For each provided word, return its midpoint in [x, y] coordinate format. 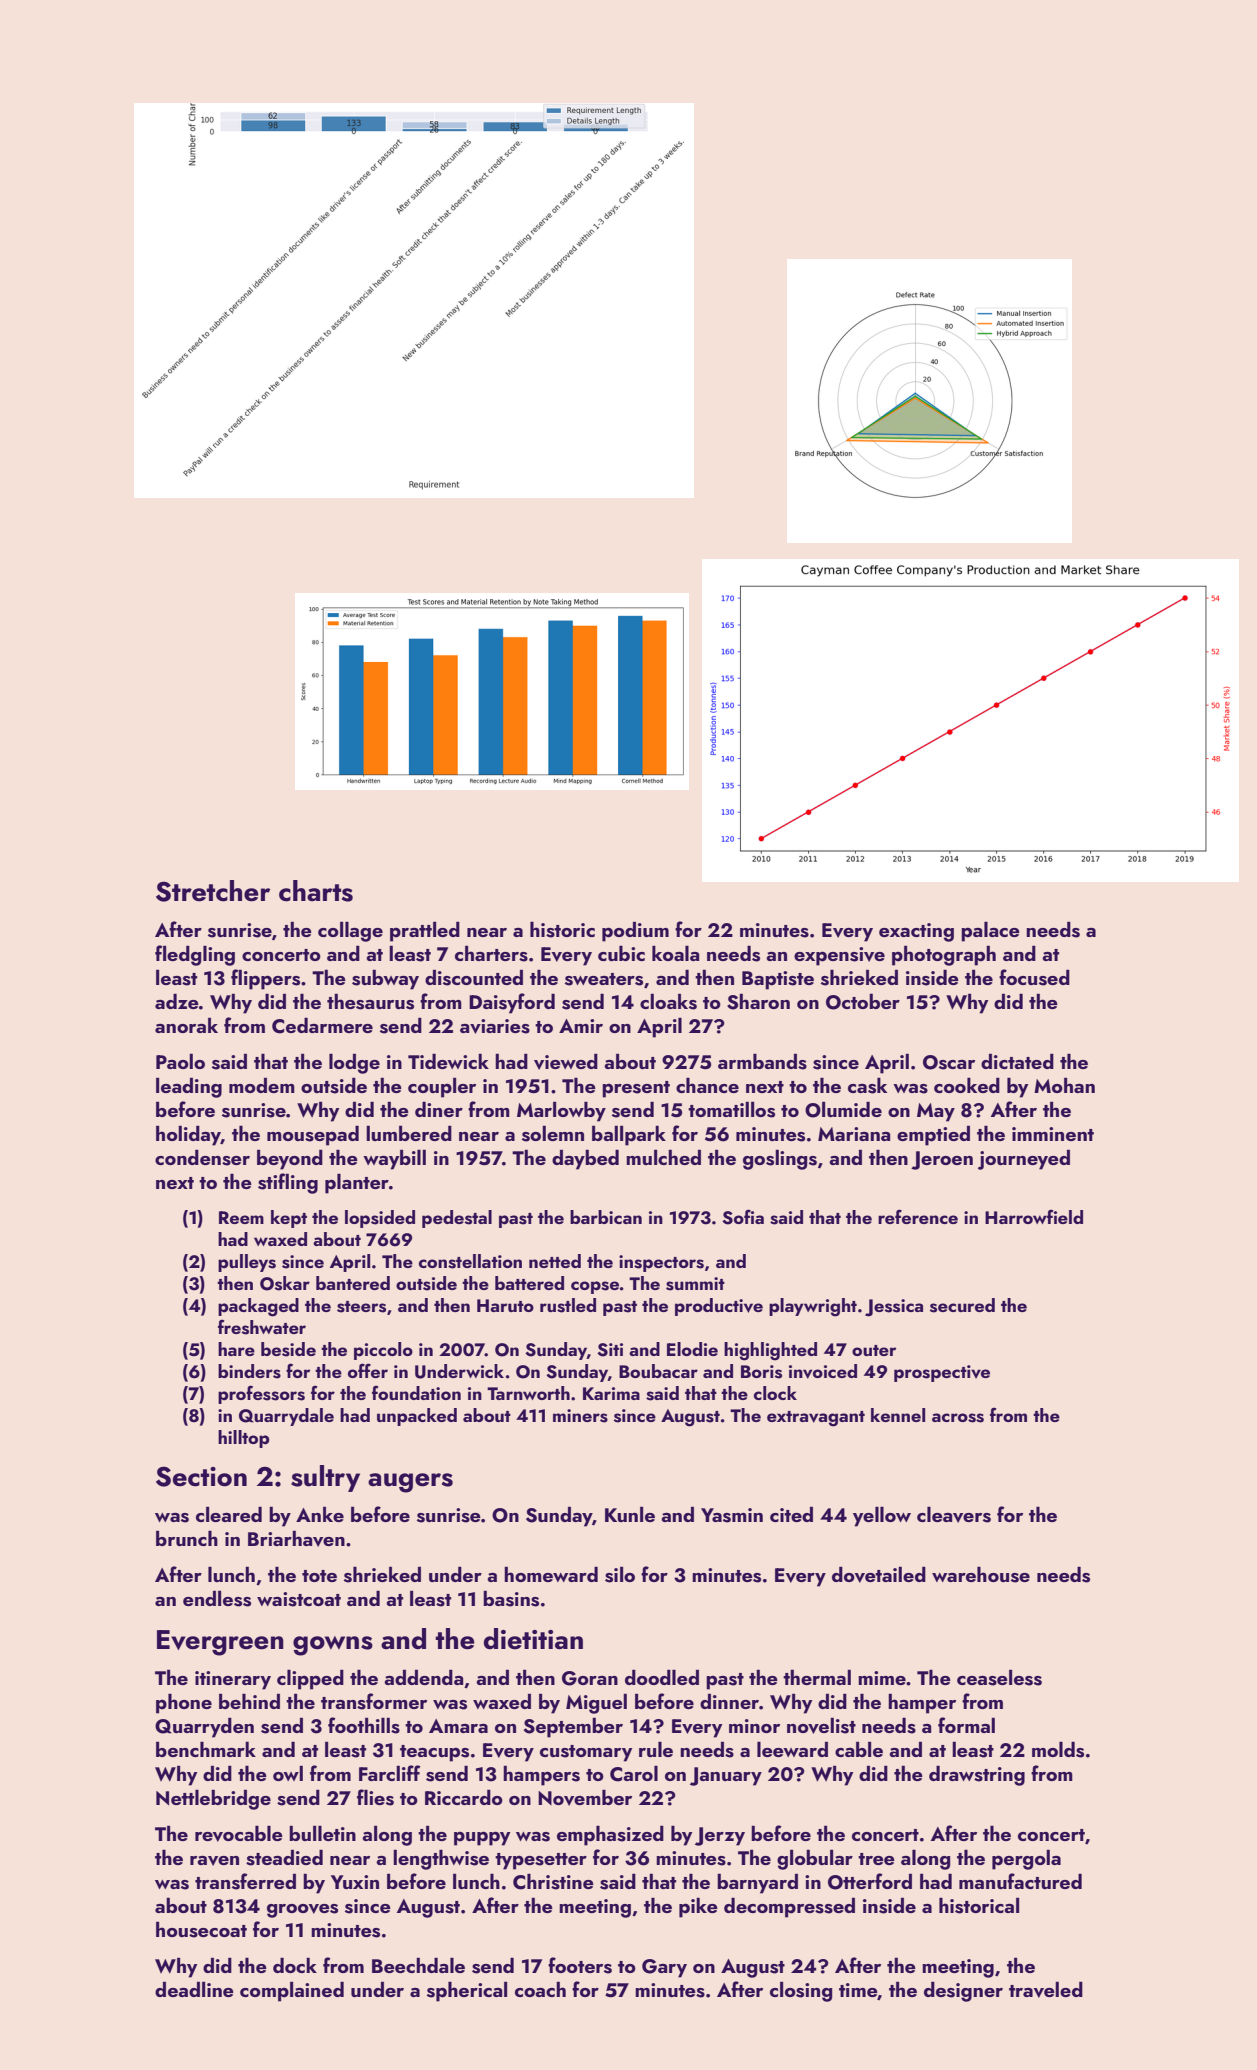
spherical [467, 1991]
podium [635, 931]
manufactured [1020, 1881]
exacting [916, 932]
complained [292, 1991]
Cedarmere [322, 1026]
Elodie [692, 1349]
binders [249, 1371]
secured [962, 1305]
